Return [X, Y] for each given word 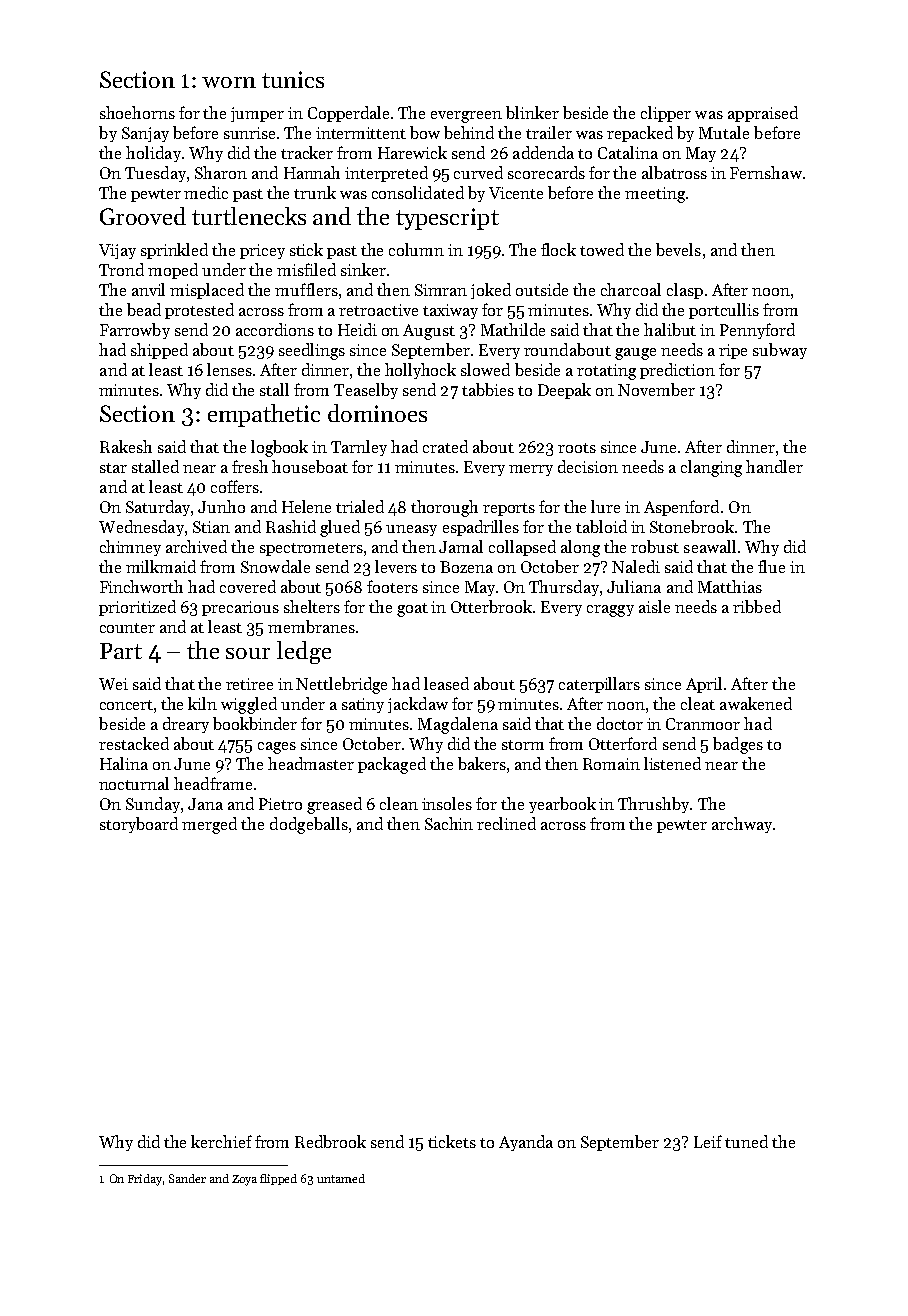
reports [509, 509]
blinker [532, 112]
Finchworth [141, 586]
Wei [113, 684]
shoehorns [137, 112]
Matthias [730, 586]
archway [742, 825]
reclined [506, 823]
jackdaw [418, 705]
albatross [674, 172]
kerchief [221, 1141]
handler [774, 466]
